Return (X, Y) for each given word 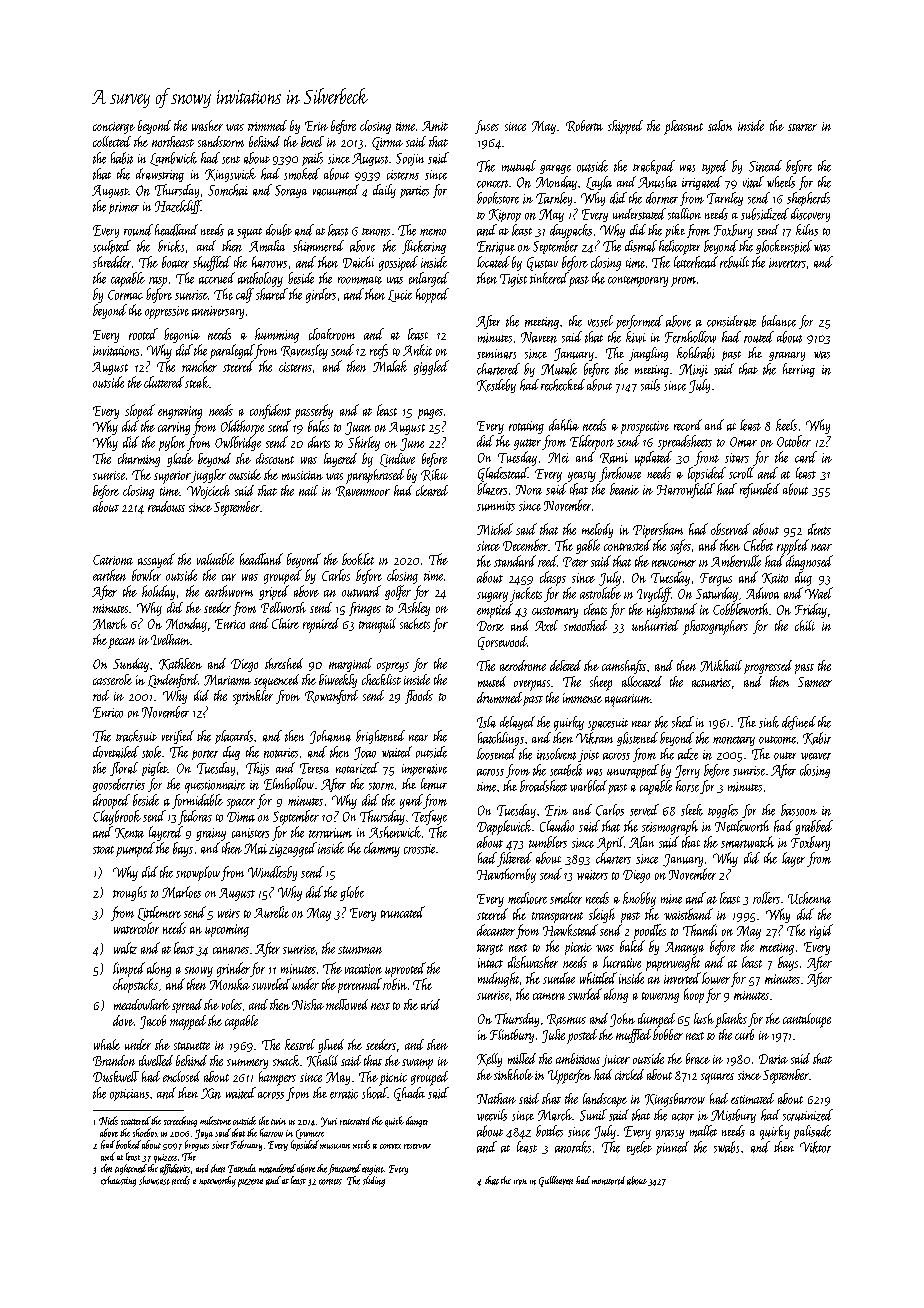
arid (430, 1004)
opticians (129, 1095)
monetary (734, 741)
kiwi (636, 337)
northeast (173, 141)
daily (384, 191)
